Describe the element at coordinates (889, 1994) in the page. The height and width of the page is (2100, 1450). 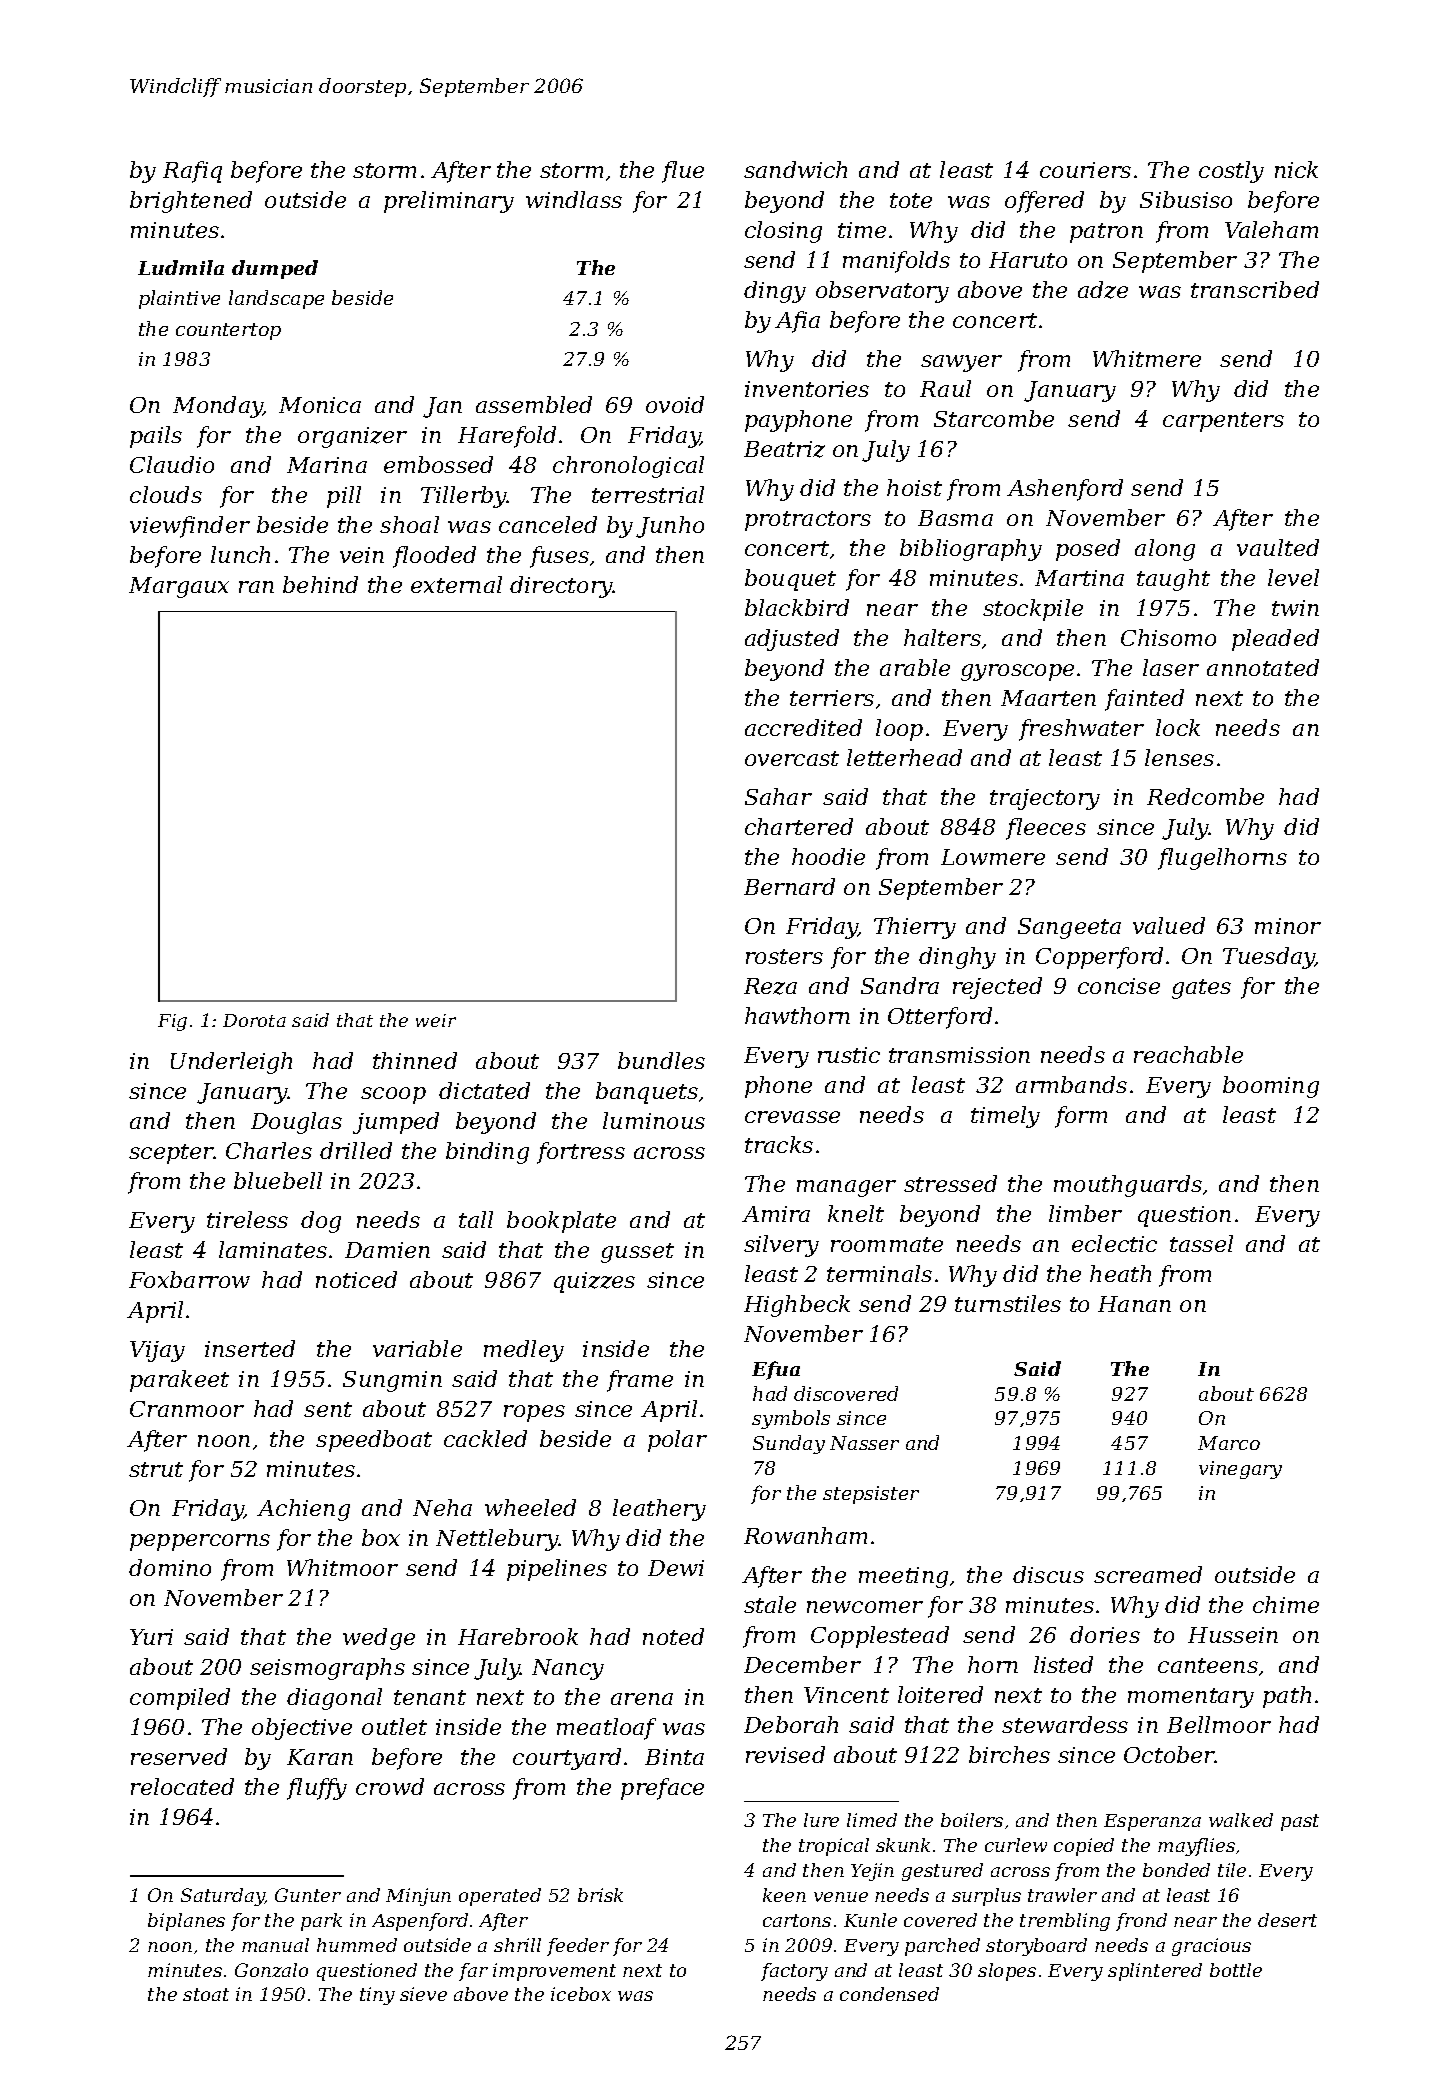
I see `condensed` at that location.
